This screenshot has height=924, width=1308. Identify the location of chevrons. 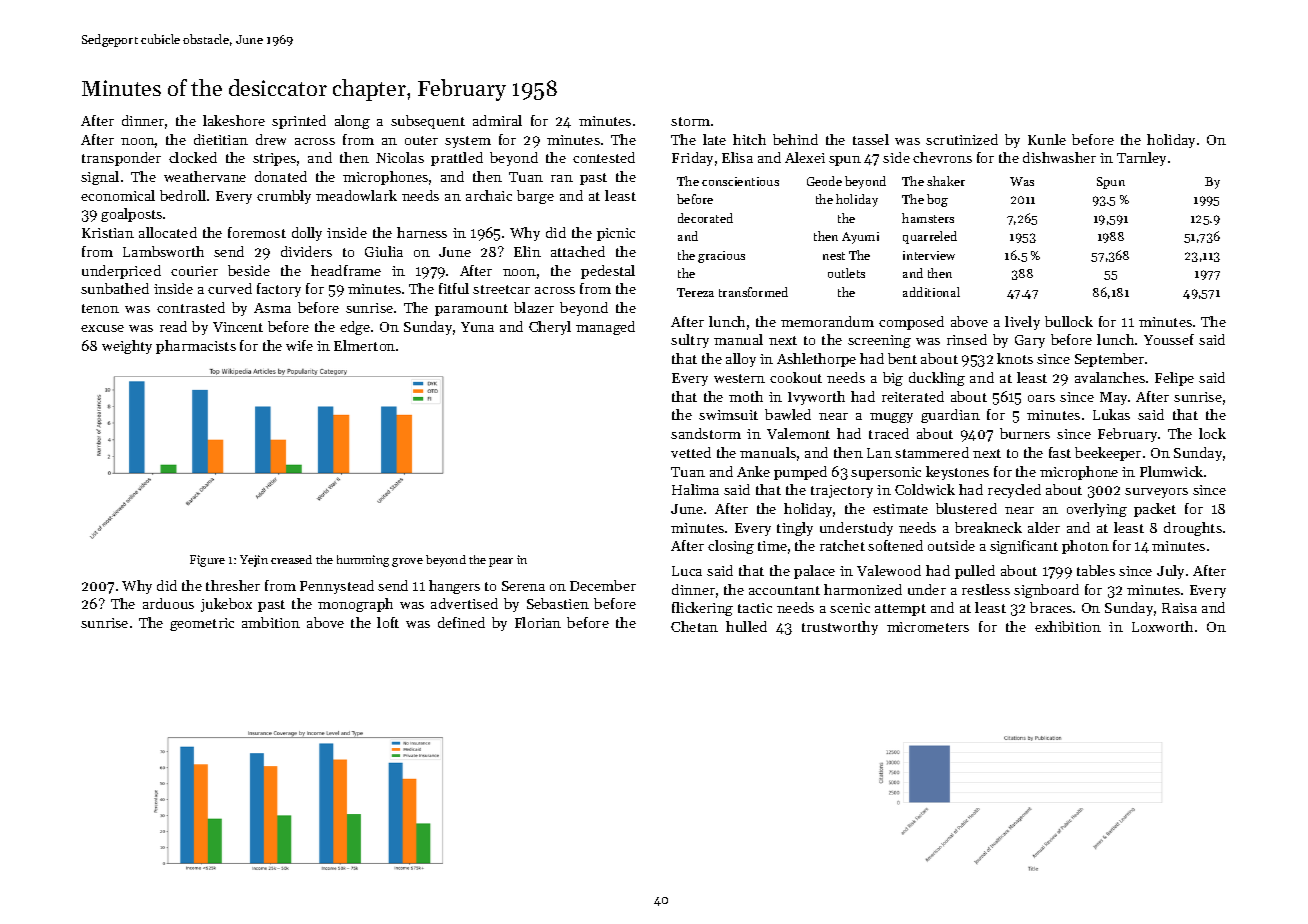
(942, 157).
